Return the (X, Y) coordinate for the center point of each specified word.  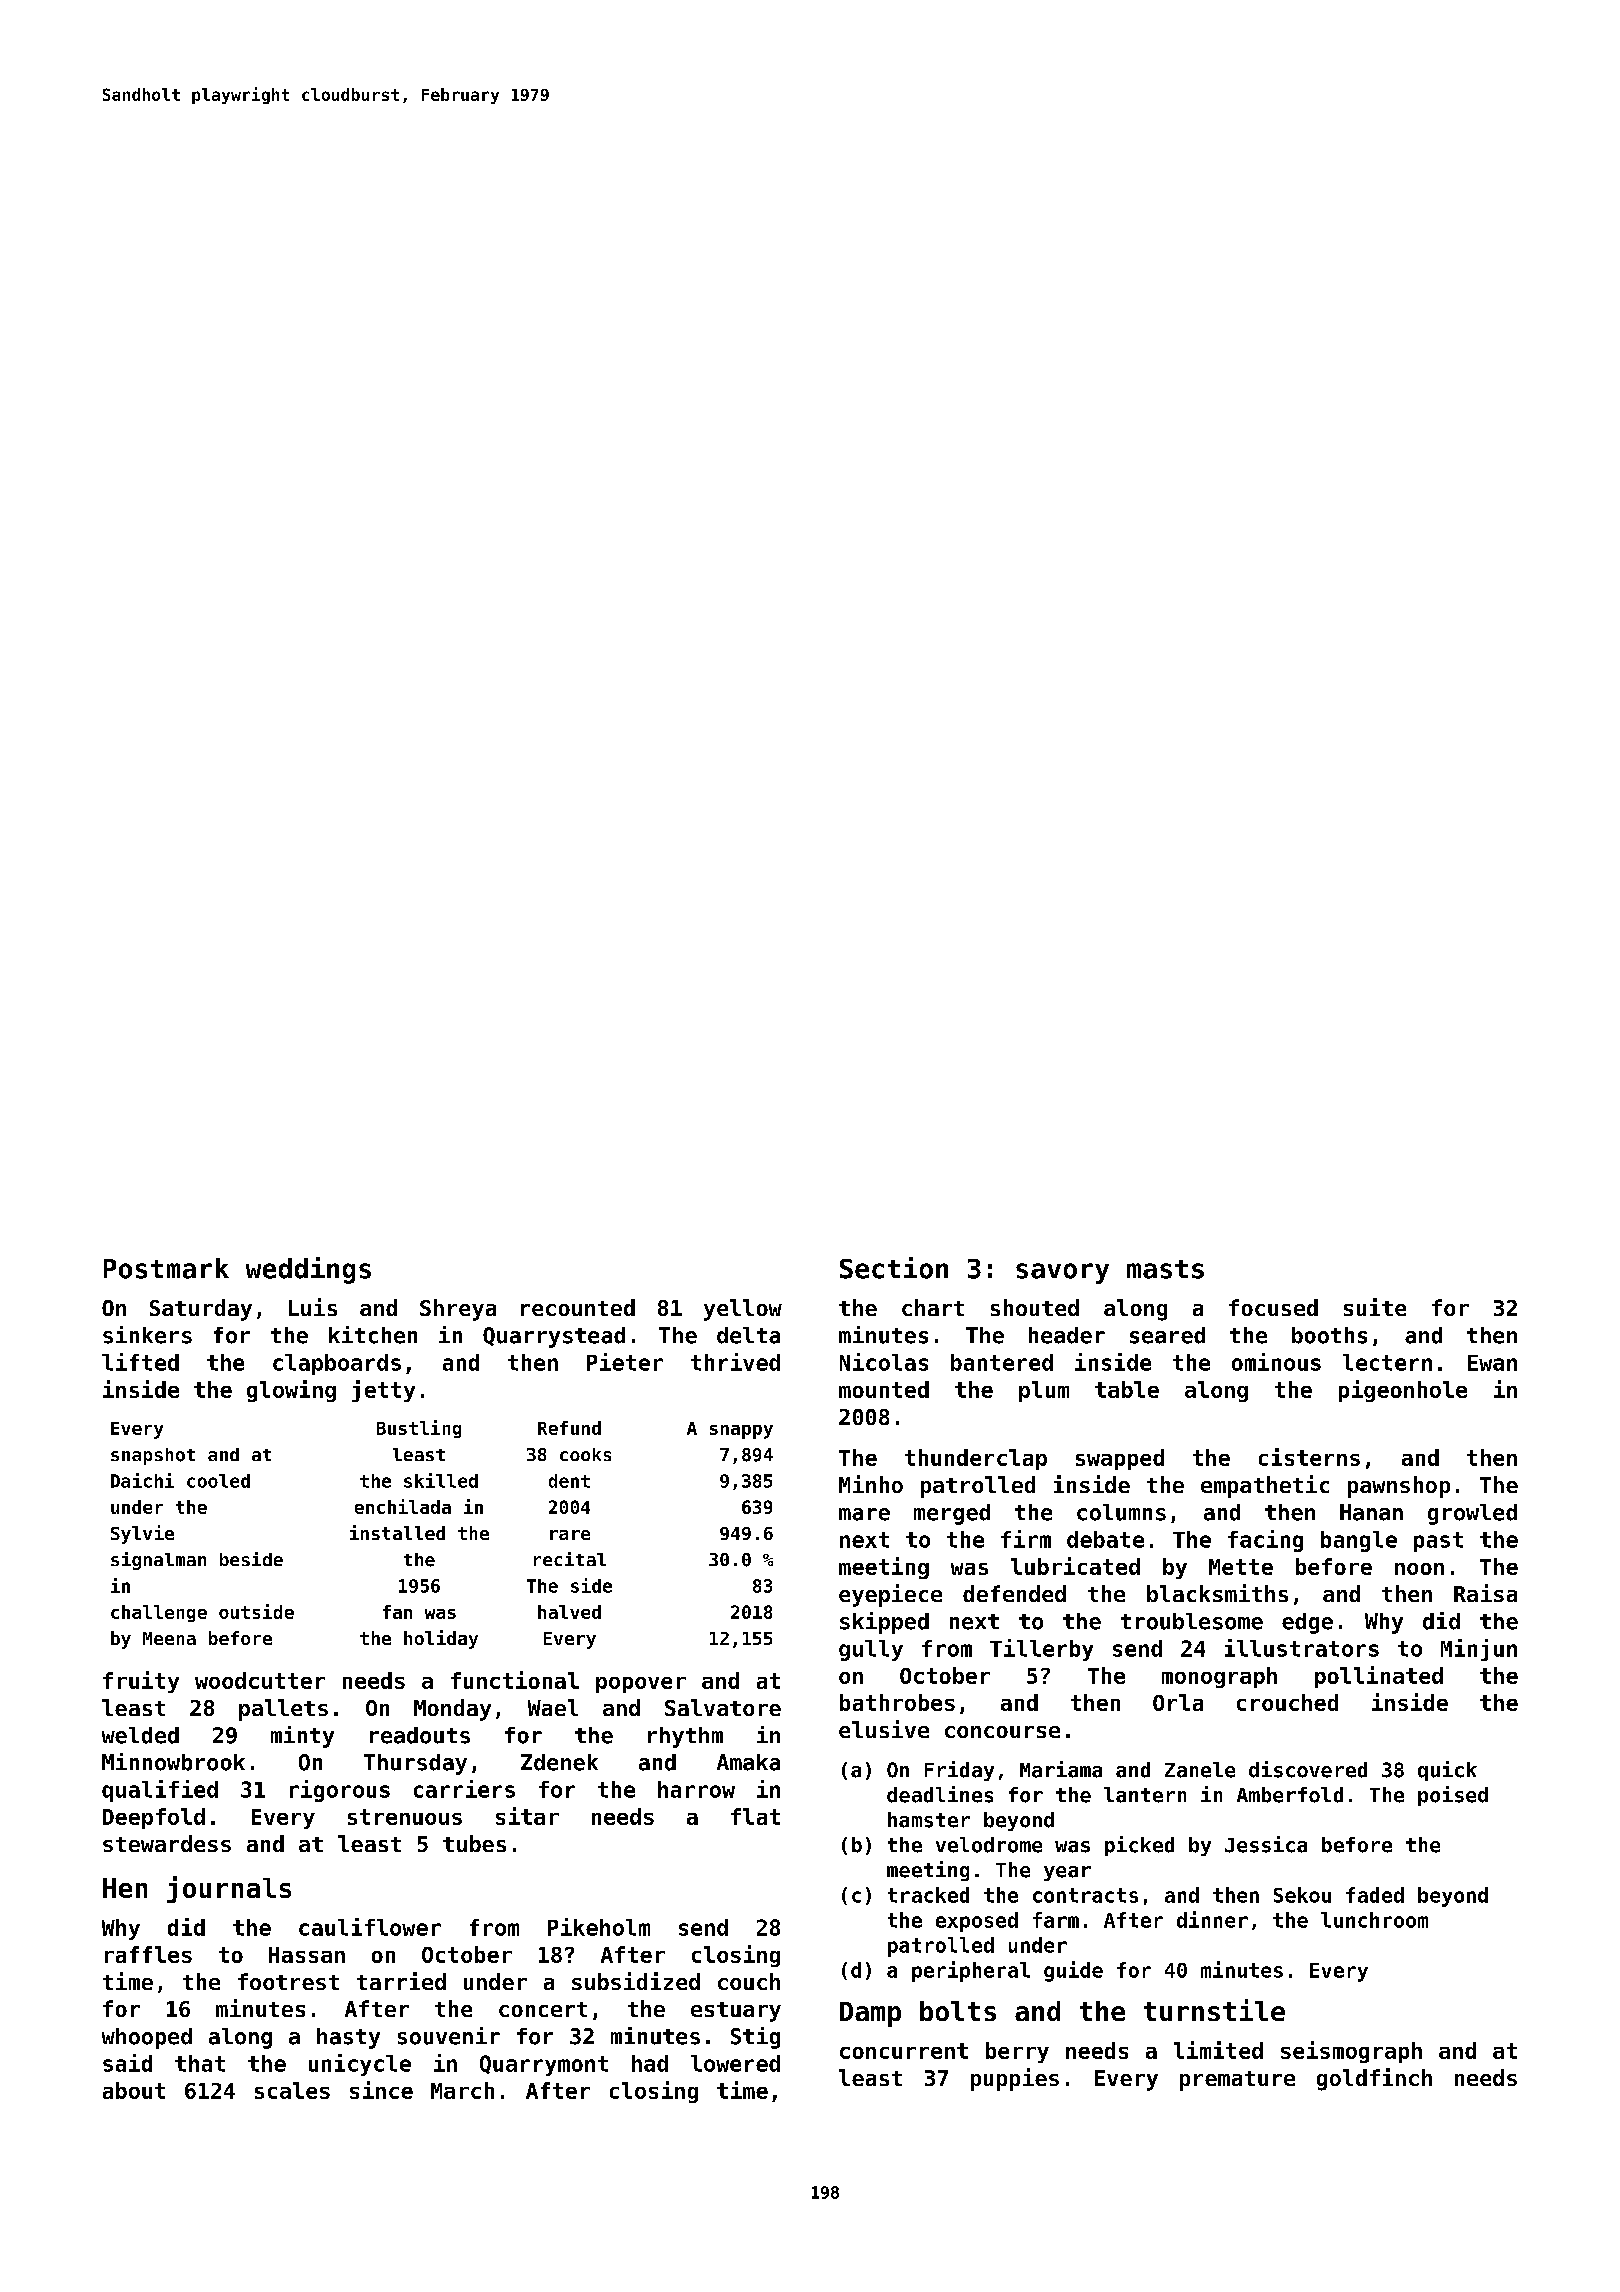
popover (641, 1685)
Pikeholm (599, 1927)
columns (1121, 1512)
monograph (1219, 1677)
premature (1237, 2081)
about (134, 2090)
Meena (169, 1638)
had (650, 2063)
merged (952, 1514)
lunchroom (1374, 1920)
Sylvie (142, 1534)
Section (894, 1268)
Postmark (166, 1268)
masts (1165, 1269)
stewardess (167, 1843)
